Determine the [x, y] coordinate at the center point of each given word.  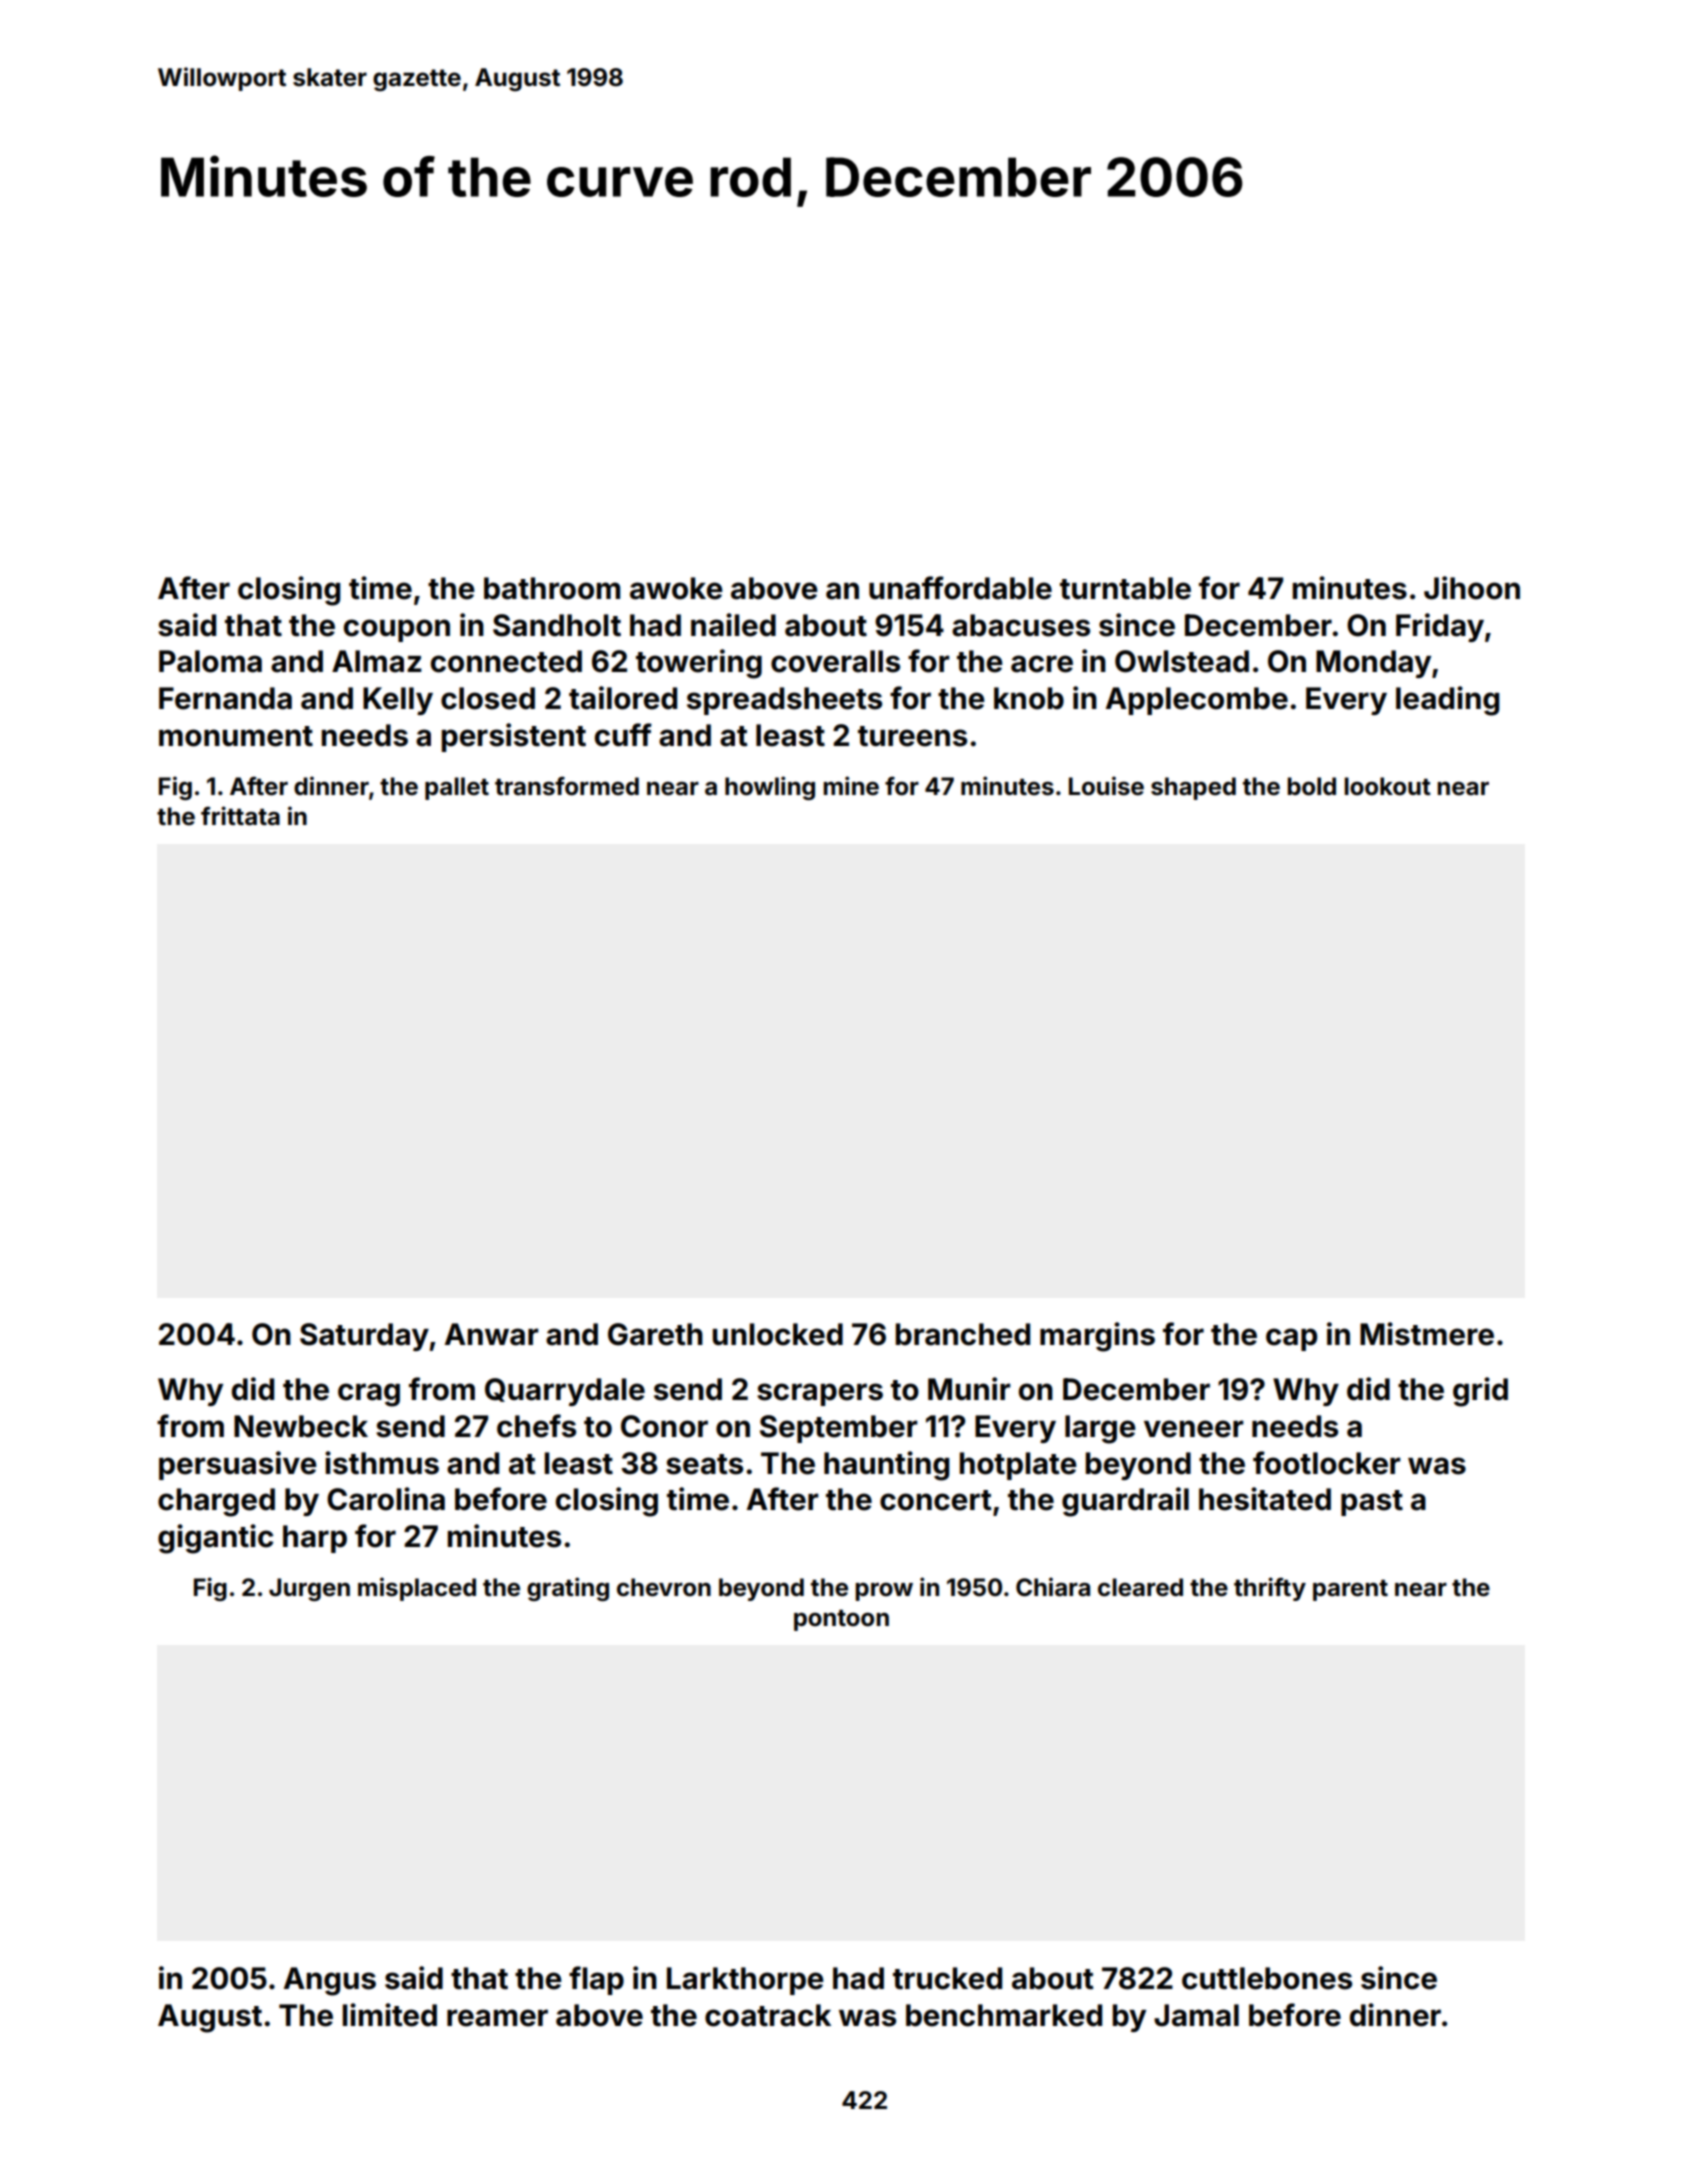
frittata [240, 816]
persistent [514, 737]
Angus [330, 1981]
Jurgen [309, 1589]
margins [1097, 1337]
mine [851, 786]
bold [1311, 786]
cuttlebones [1267, 1978]
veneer [1194, 1429]
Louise [1106, 786]
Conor [664, 1426]
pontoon [841, 1620]
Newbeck [301, 1426]
